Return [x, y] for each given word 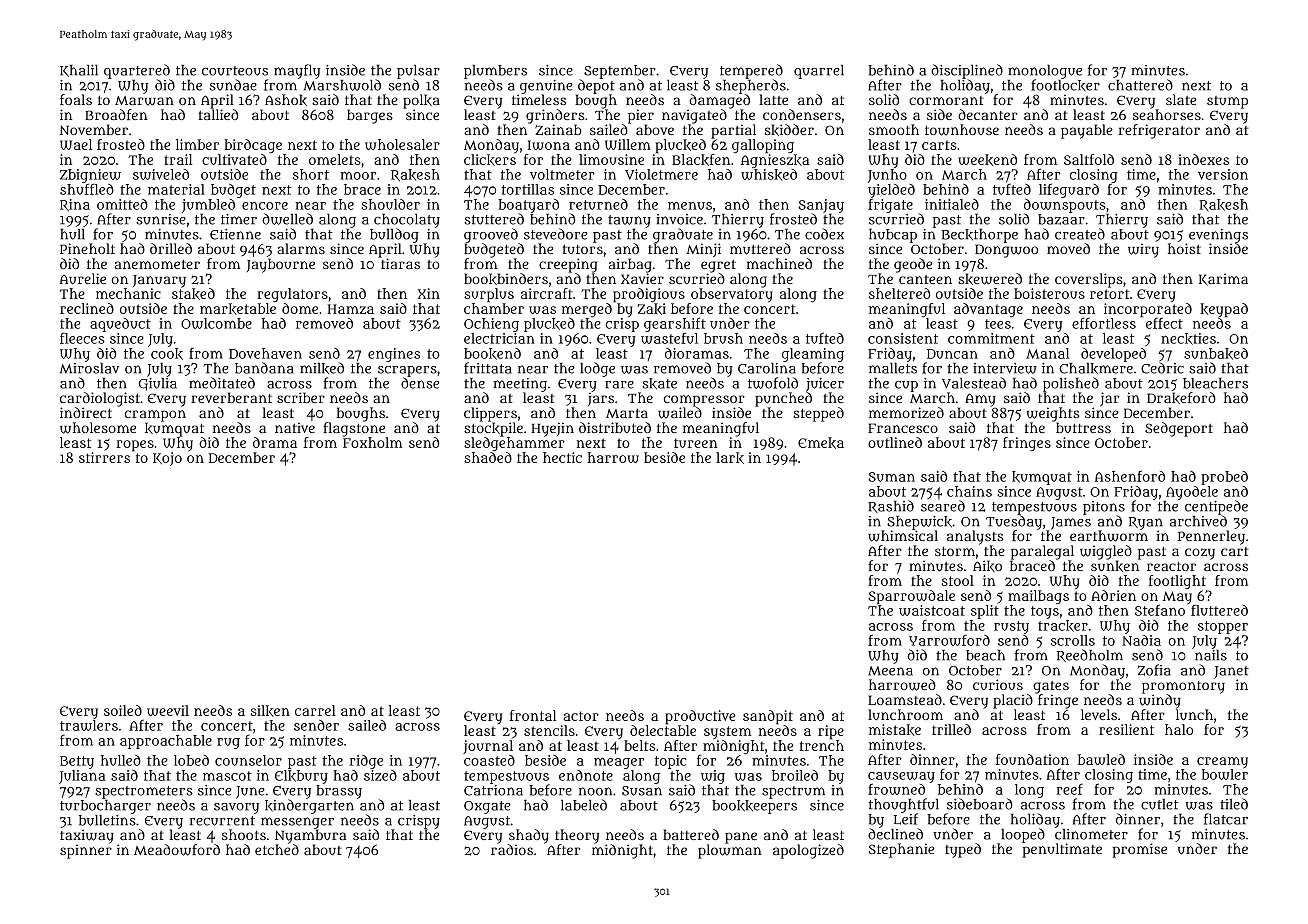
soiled [123, 710]
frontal [532, 715]
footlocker [1065, 85]
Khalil [79, 71]
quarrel [819, 72]
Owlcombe [216, 323]
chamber [494, 308]
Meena [890, 671]
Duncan [952, 354]
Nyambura [310, 836]
